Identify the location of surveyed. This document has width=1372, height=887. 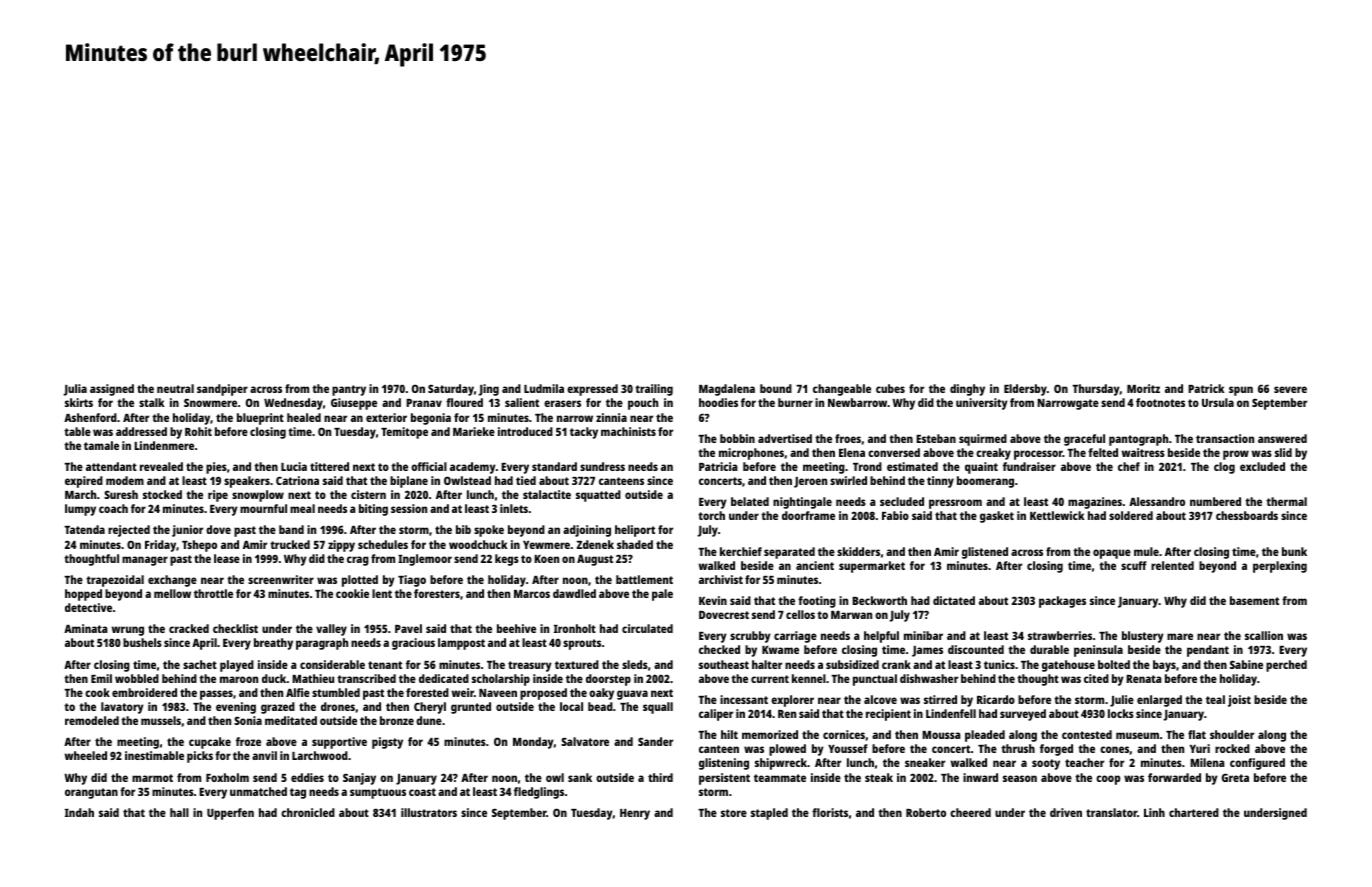
(1023, 715).
